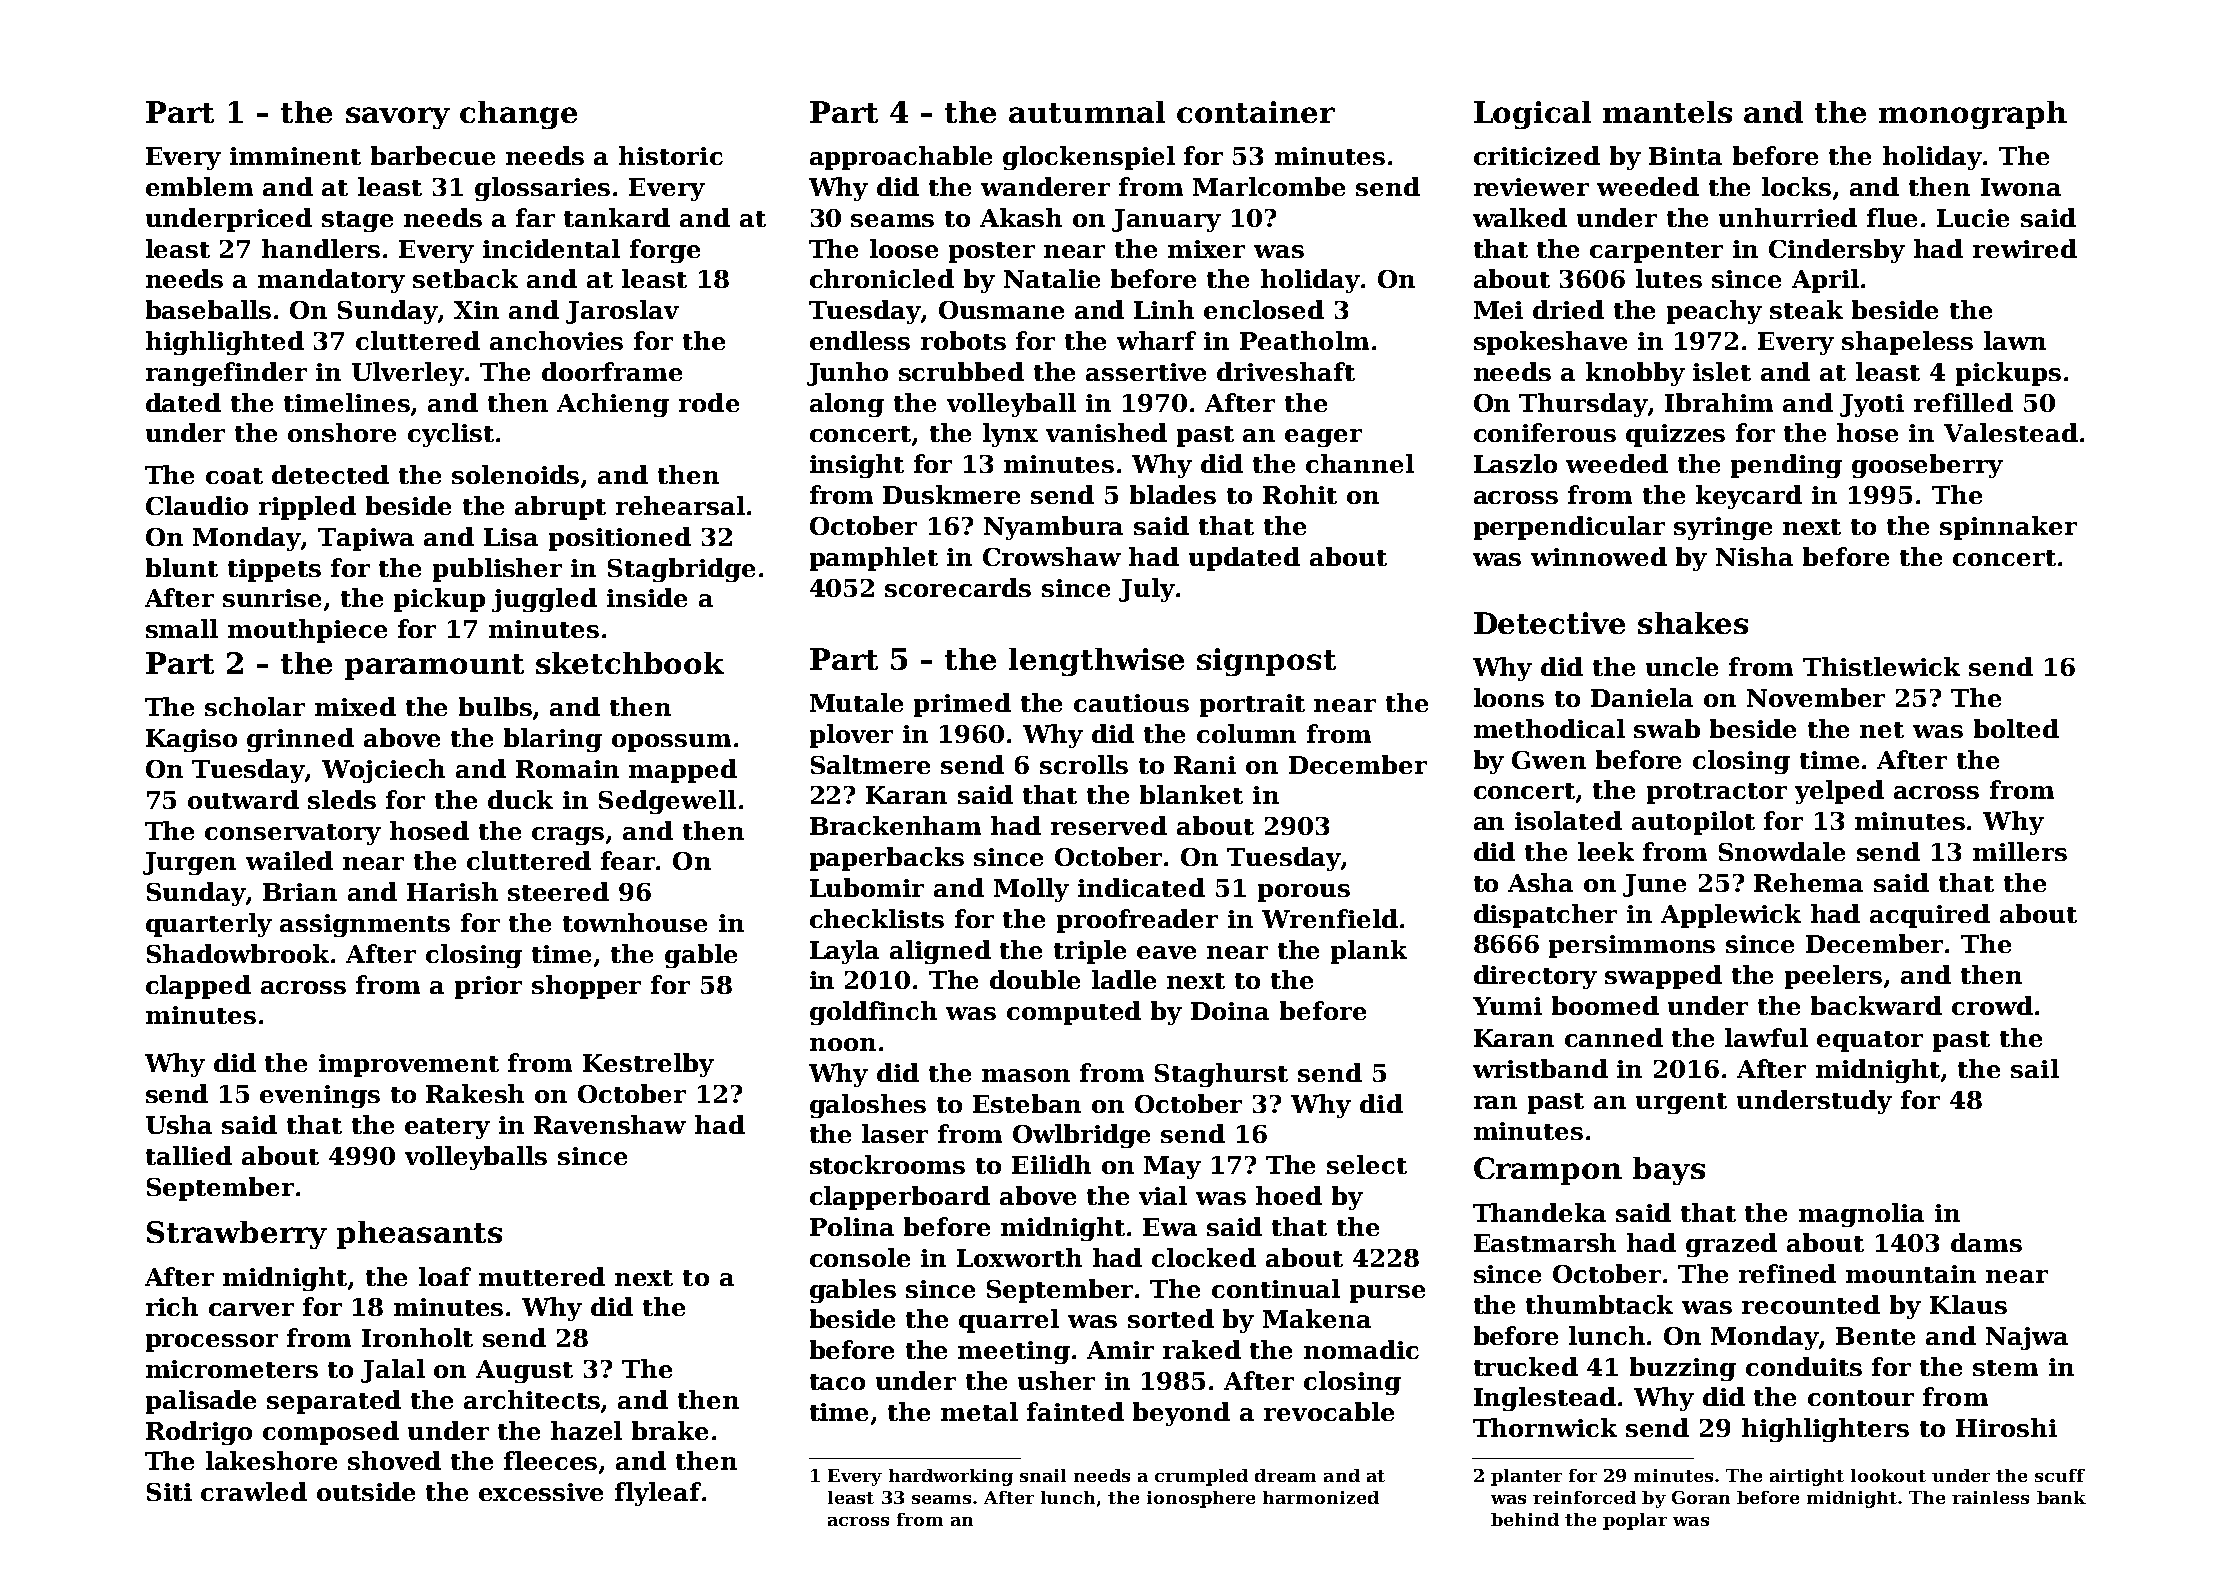 This document has height=1584, width=2240. Describe the element at coordinates (532, 1399) in the document. I see `architects` at that location.
